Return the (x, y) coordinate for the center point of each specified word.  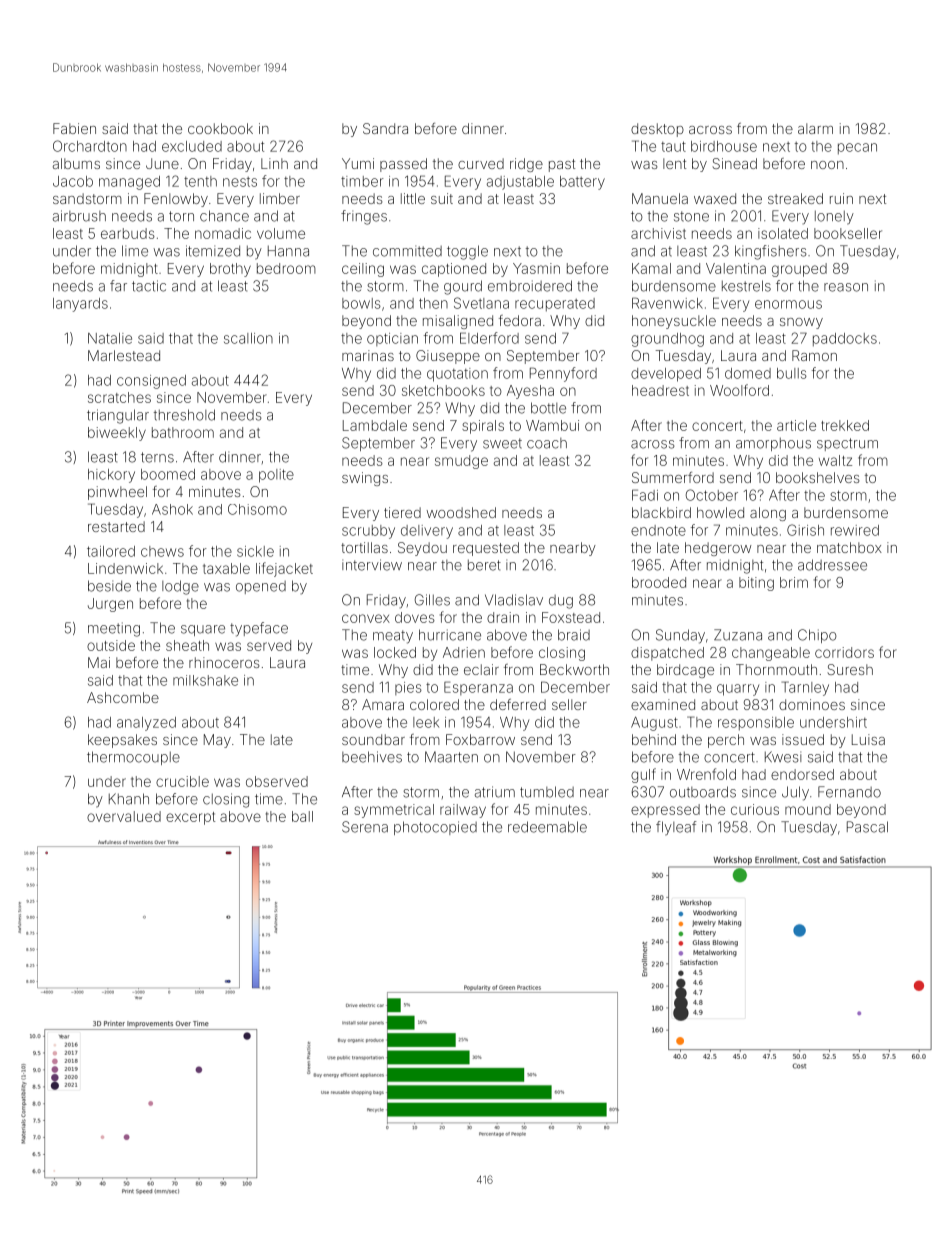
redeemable (547, 827)
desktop (657, 130)
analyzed (146, 724)
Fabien (74, 128)
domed (748, 373)
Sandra (385, 128)
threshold (184, 415)
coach (547, 443)
